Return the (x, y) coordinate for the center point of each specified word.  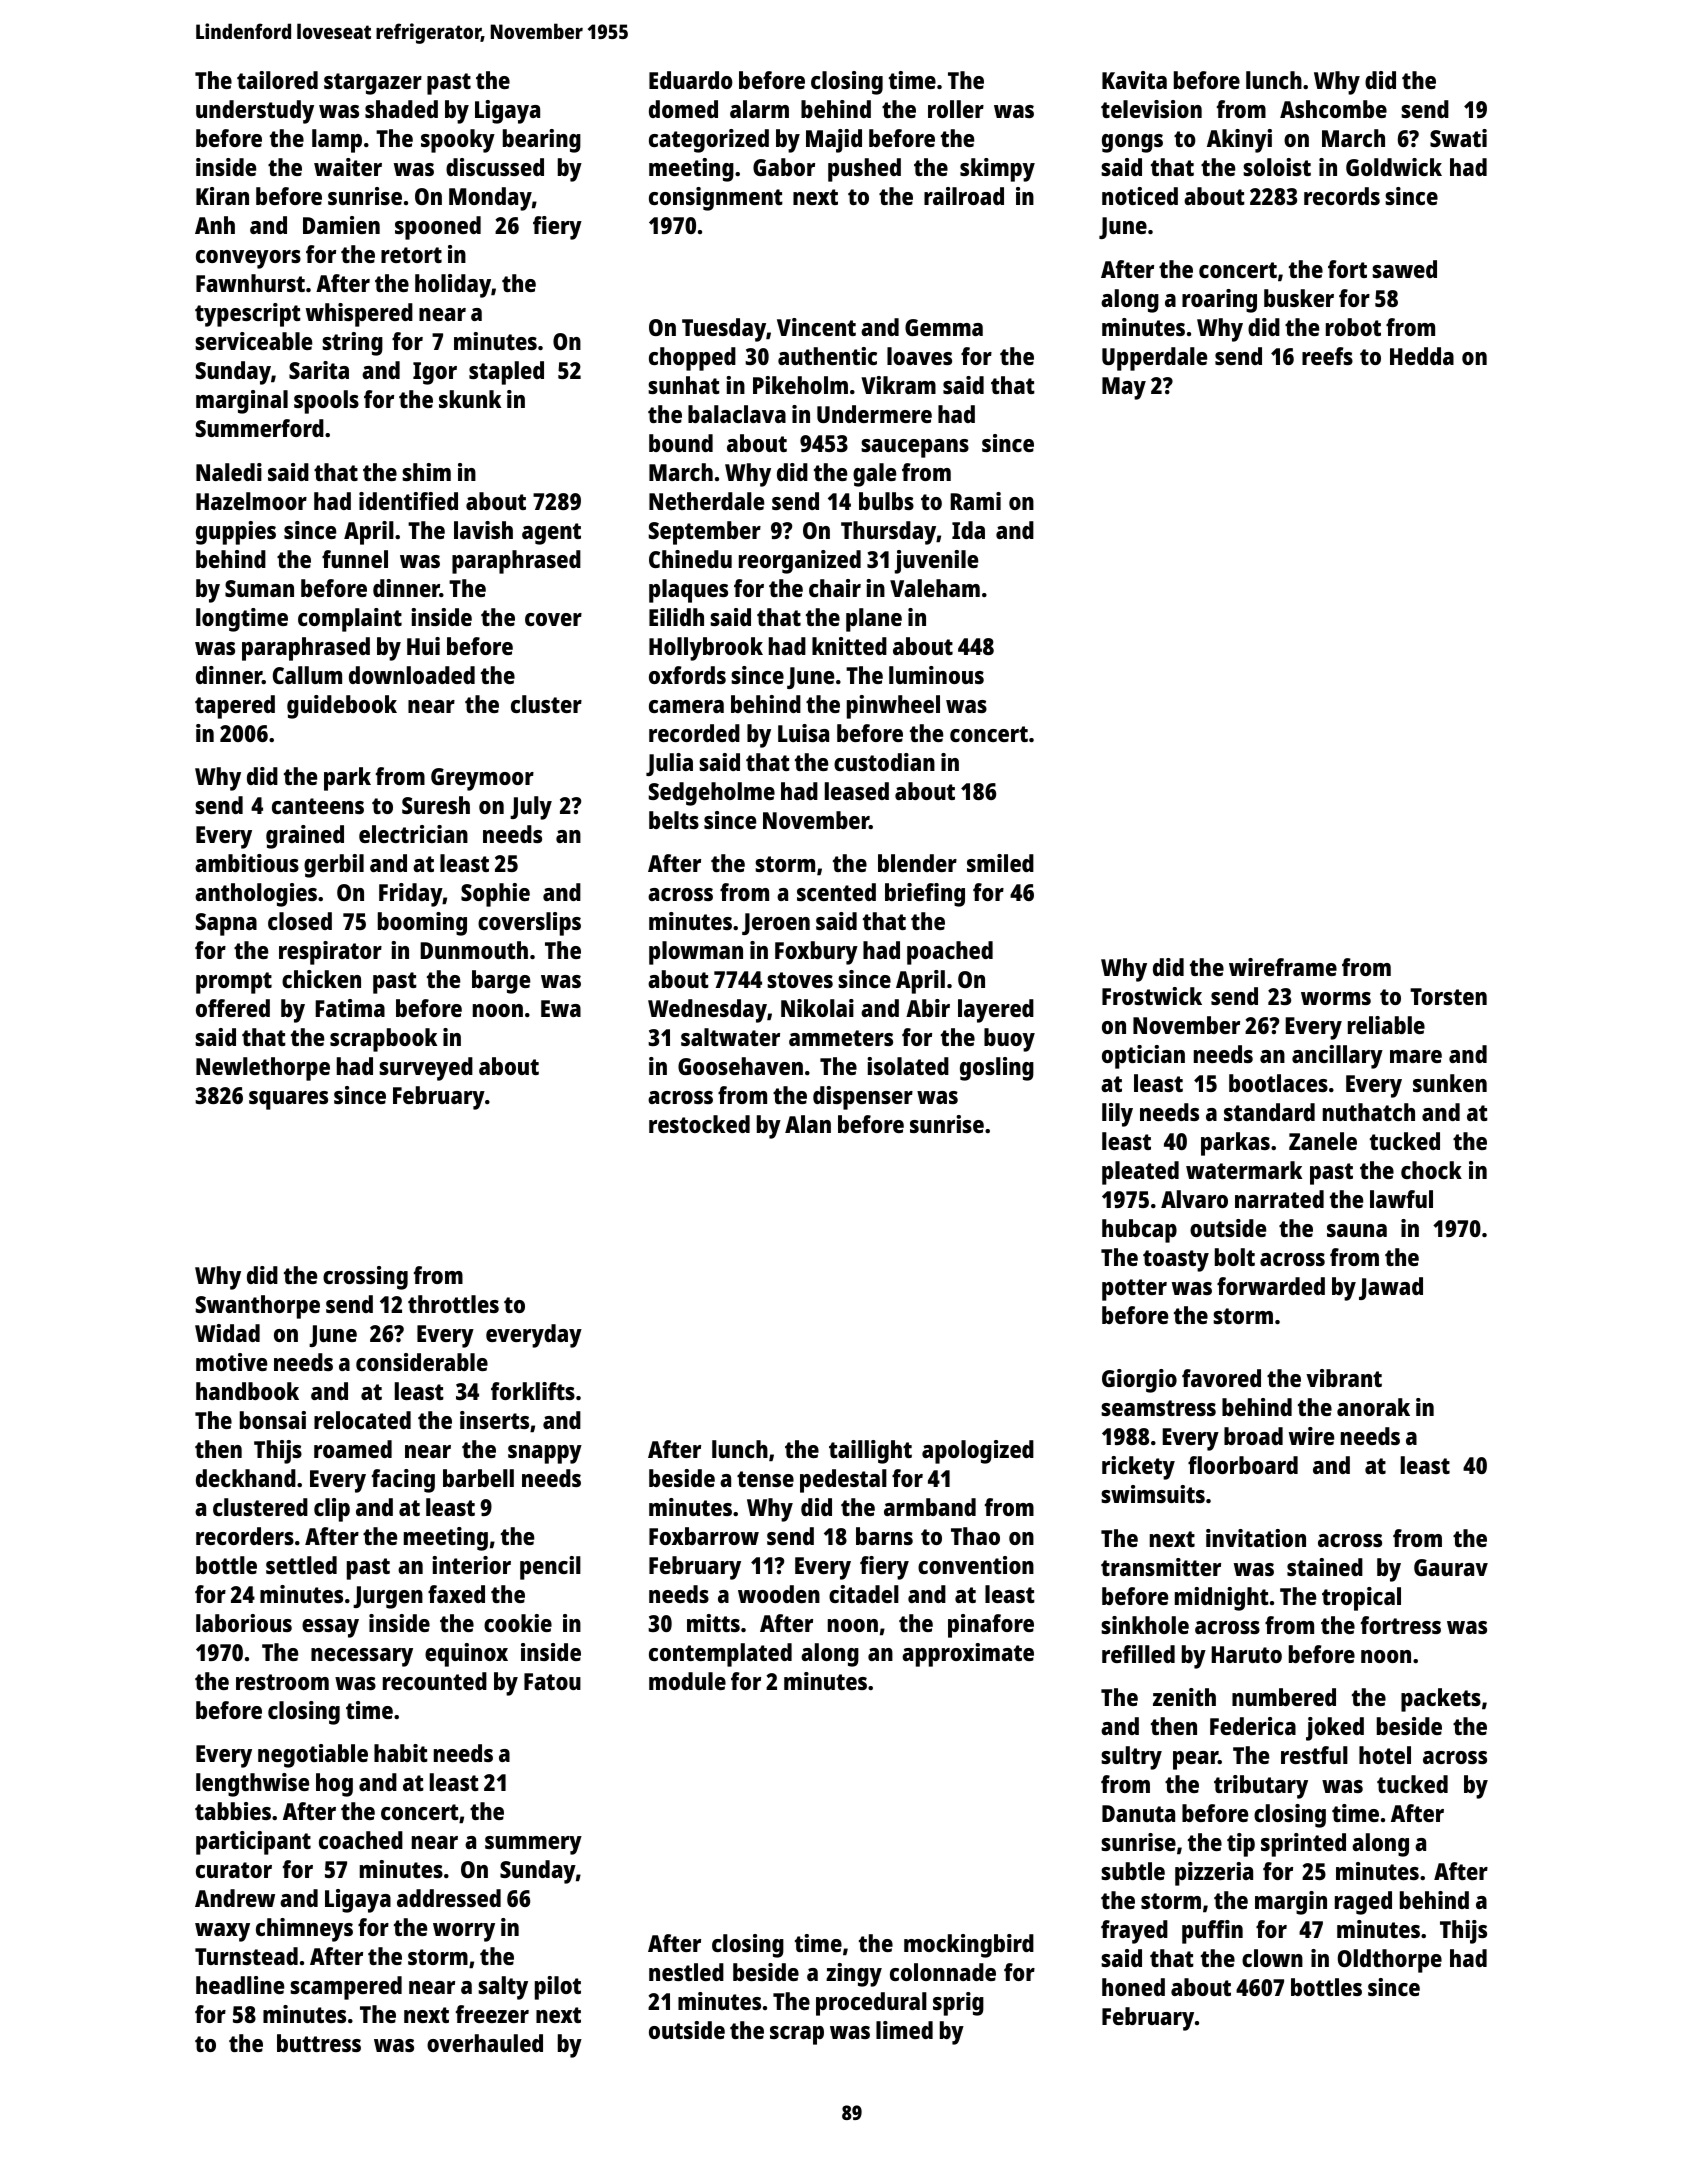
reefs (1327, 356)
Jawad (1391, 1288)
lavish (483, 530)
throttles (453, 1304)
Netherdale (706, 501)
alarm (759, 109)
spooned (438, 228)
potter (1134, 1290)
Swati (1458, 138)
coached (361, 1840)
